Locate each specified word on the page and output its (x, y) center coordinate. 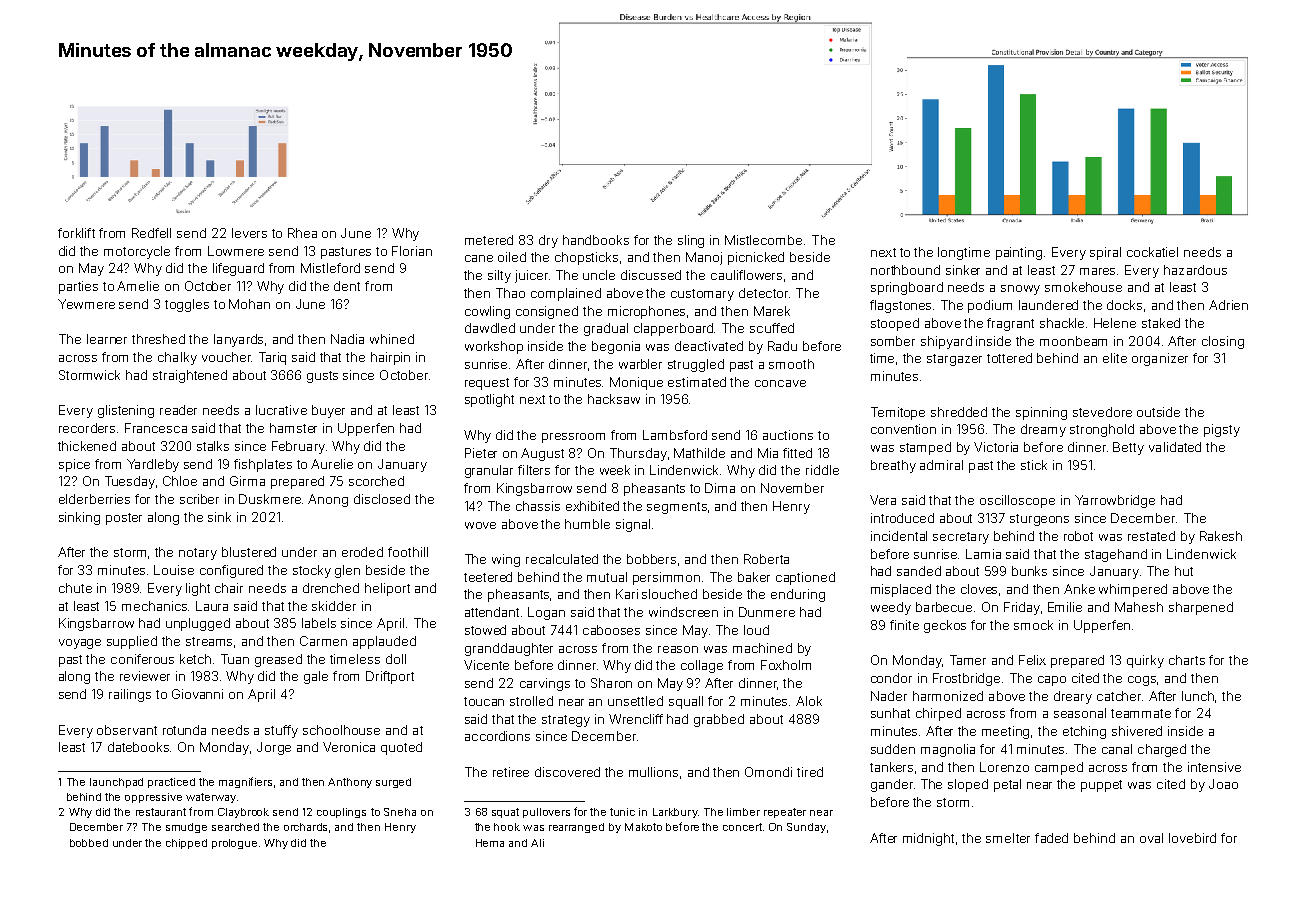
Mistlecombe (763, 240)
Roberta (766, 559)
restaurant (161, 812)
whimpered (1133, 590)
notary (198, 554)
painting (1019, 253)
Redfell (151, 233)
